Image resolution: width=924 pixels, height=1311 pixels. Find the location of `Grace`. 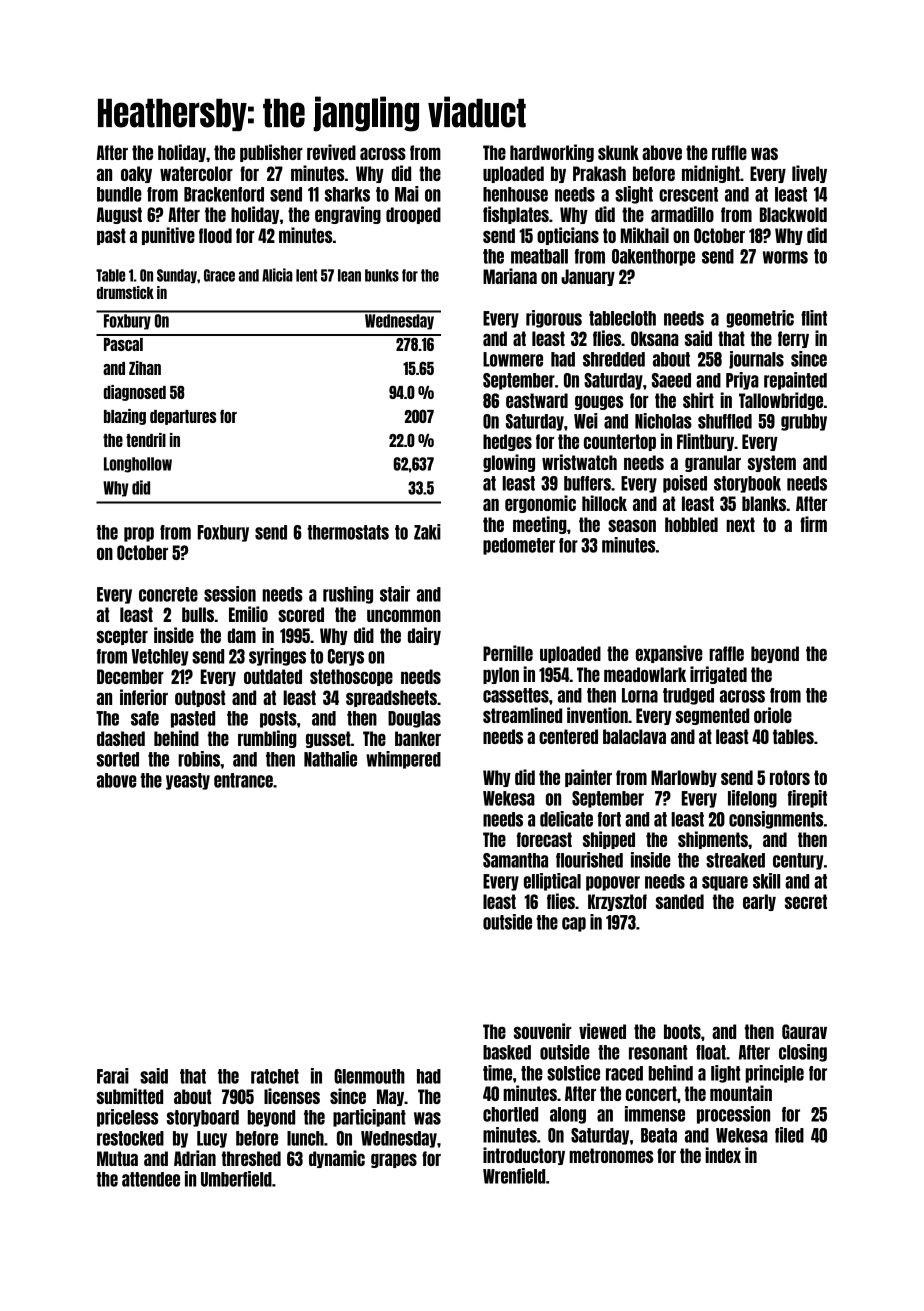

Grace is located at coordinates (219, 275).
